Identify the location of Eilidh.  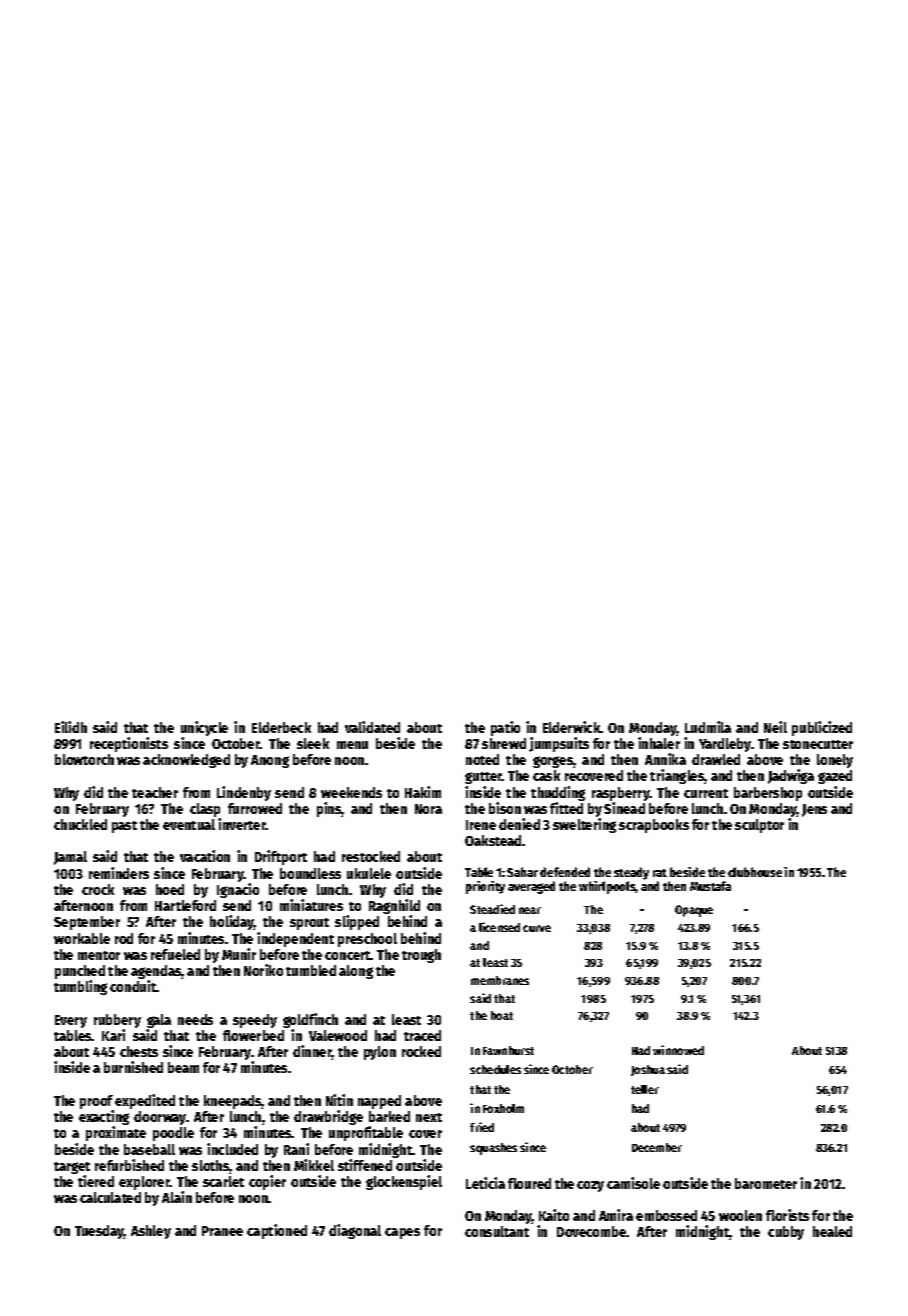
(71, 727).
